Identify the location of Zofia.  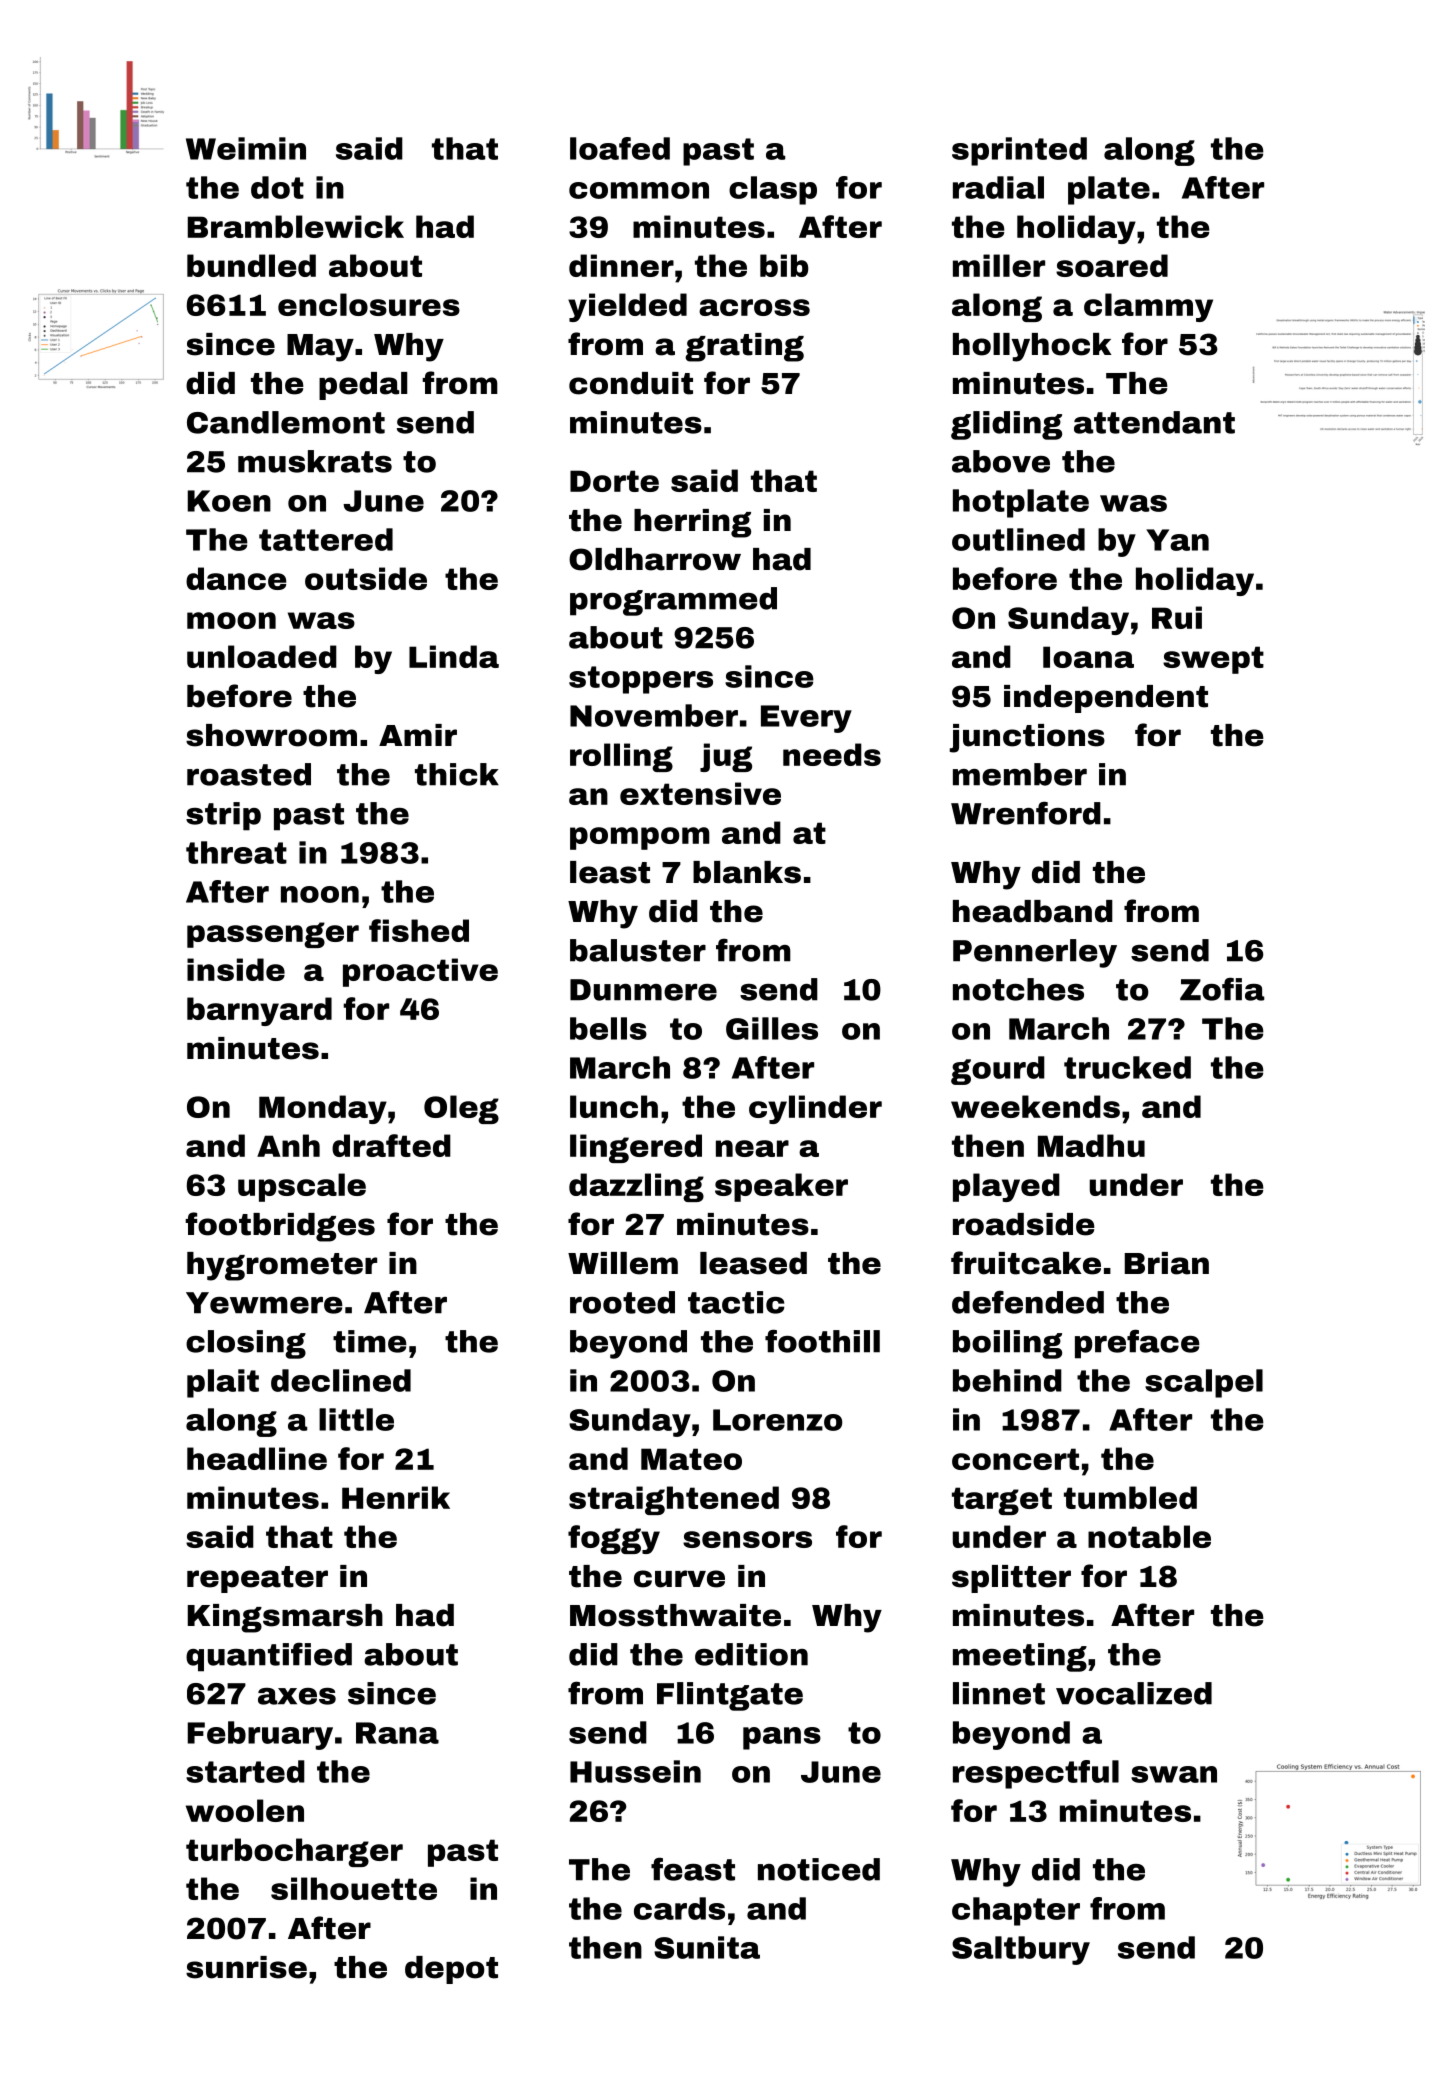
(1222, 989).
